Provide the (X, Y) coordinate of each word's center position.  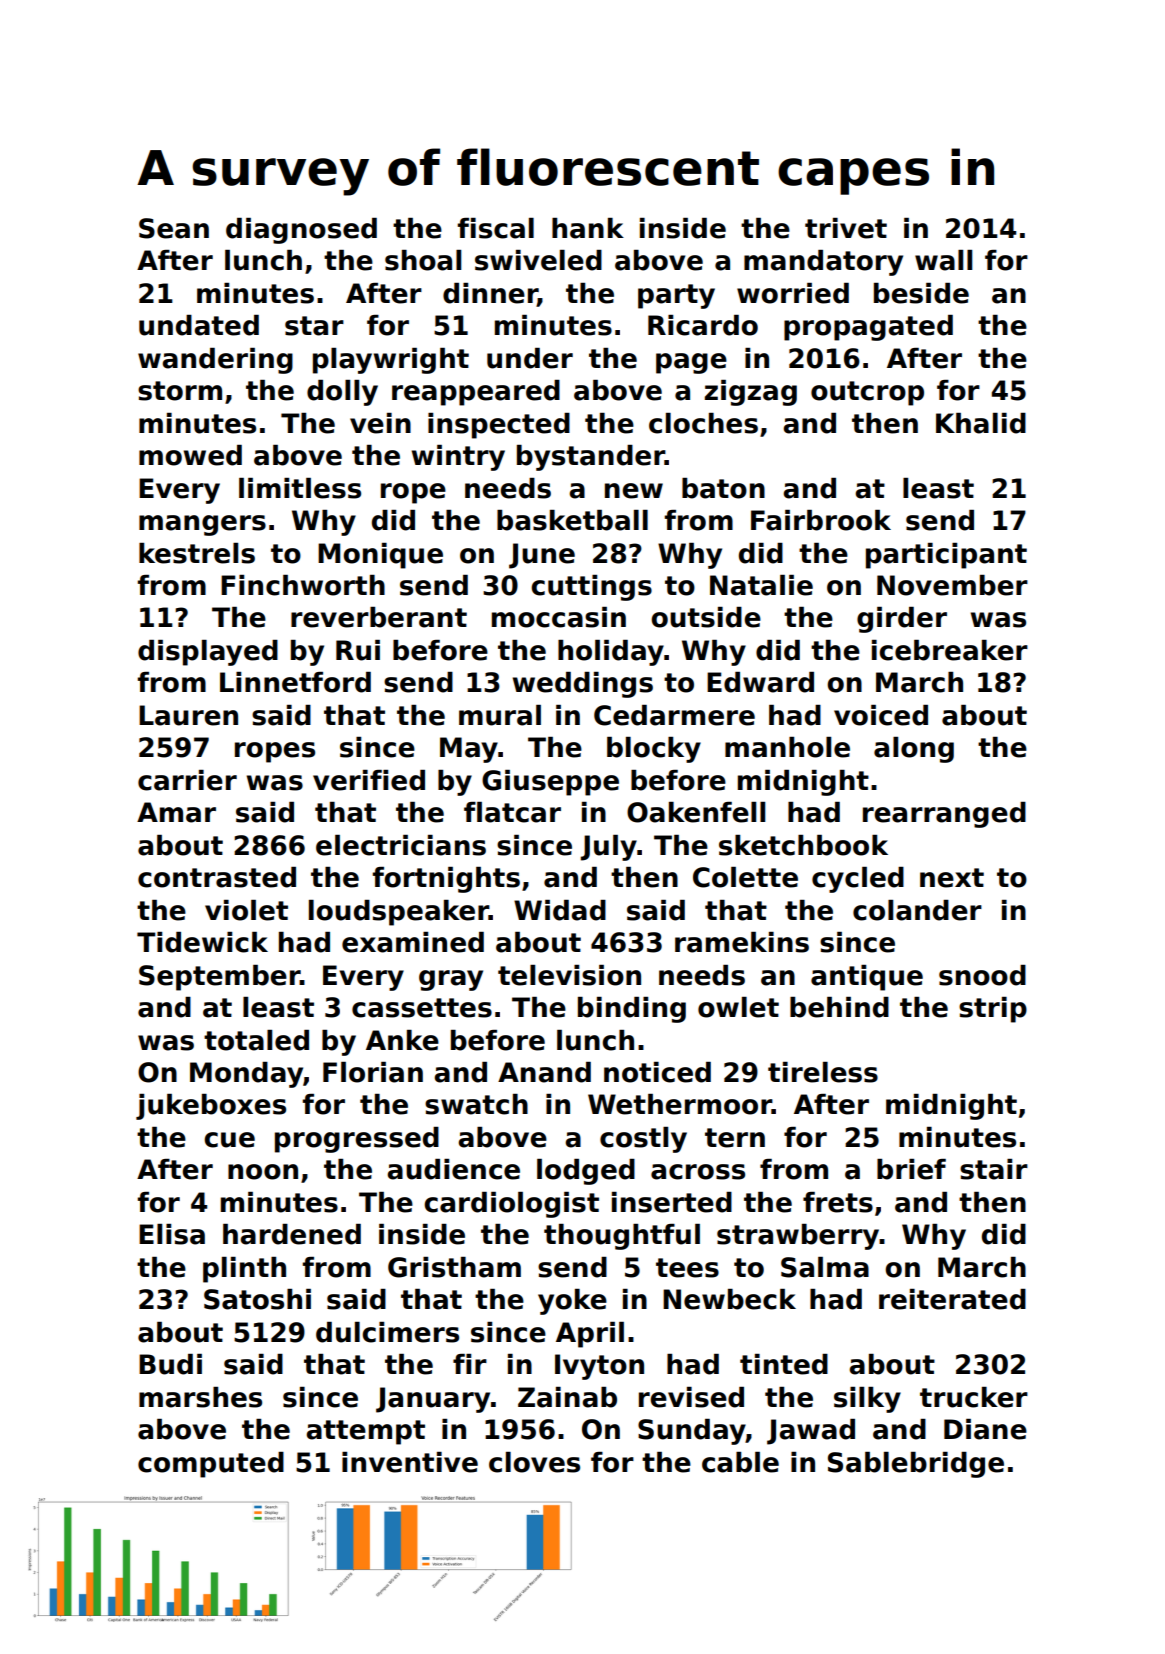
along (914, 750)
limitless (300, 488)
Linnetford (295, 682)
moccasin (559, 617)
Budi (170, 1364)
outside (706, 617)
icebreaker (950, 650)
